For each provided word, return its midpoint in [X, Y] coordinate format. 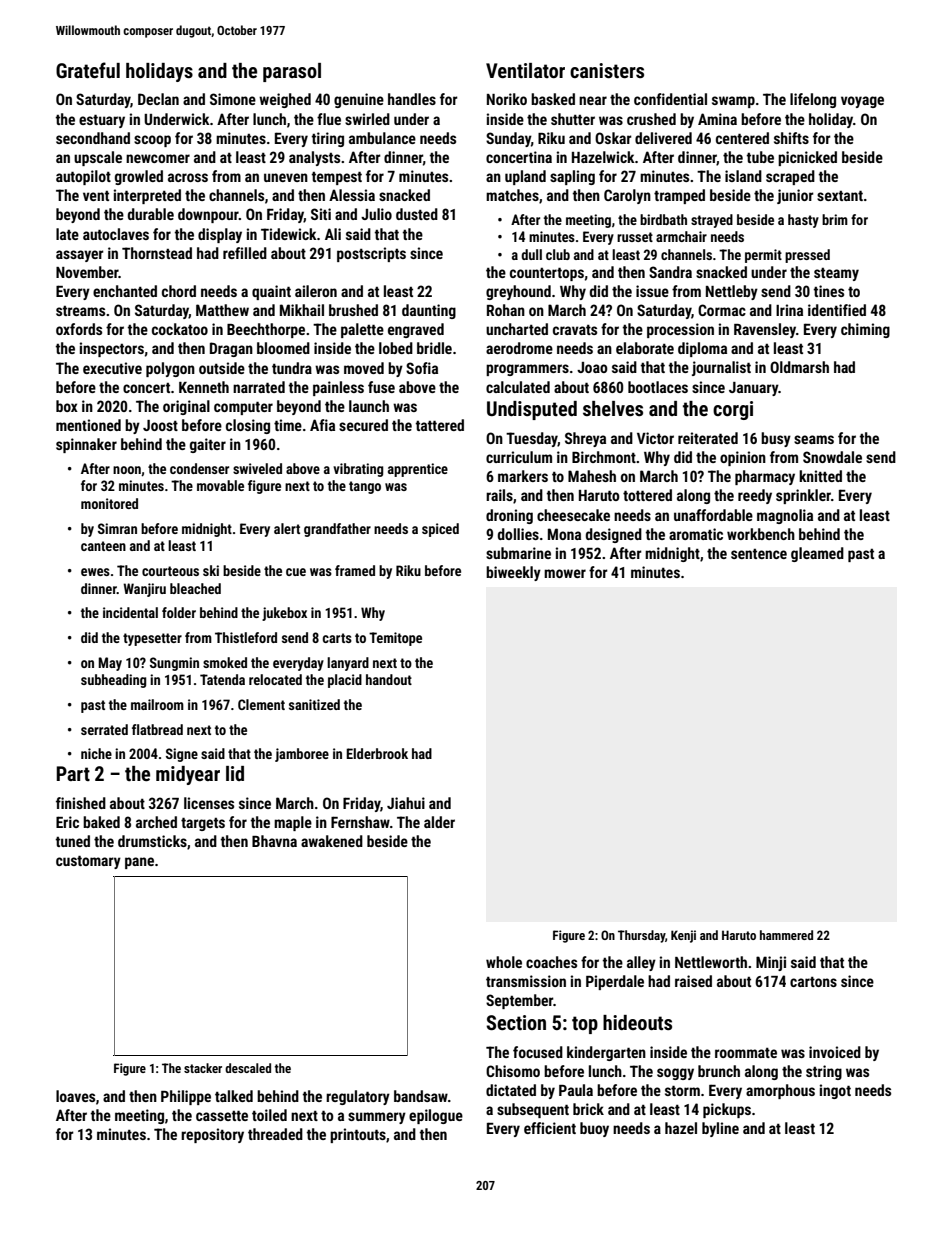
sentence [759, 554]
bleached [195, 588]
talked [234, 1096]
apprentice [418, 470]
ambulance [382, 138]
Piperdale [615, 982]
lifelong [813, 100]
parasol [292, 72]
